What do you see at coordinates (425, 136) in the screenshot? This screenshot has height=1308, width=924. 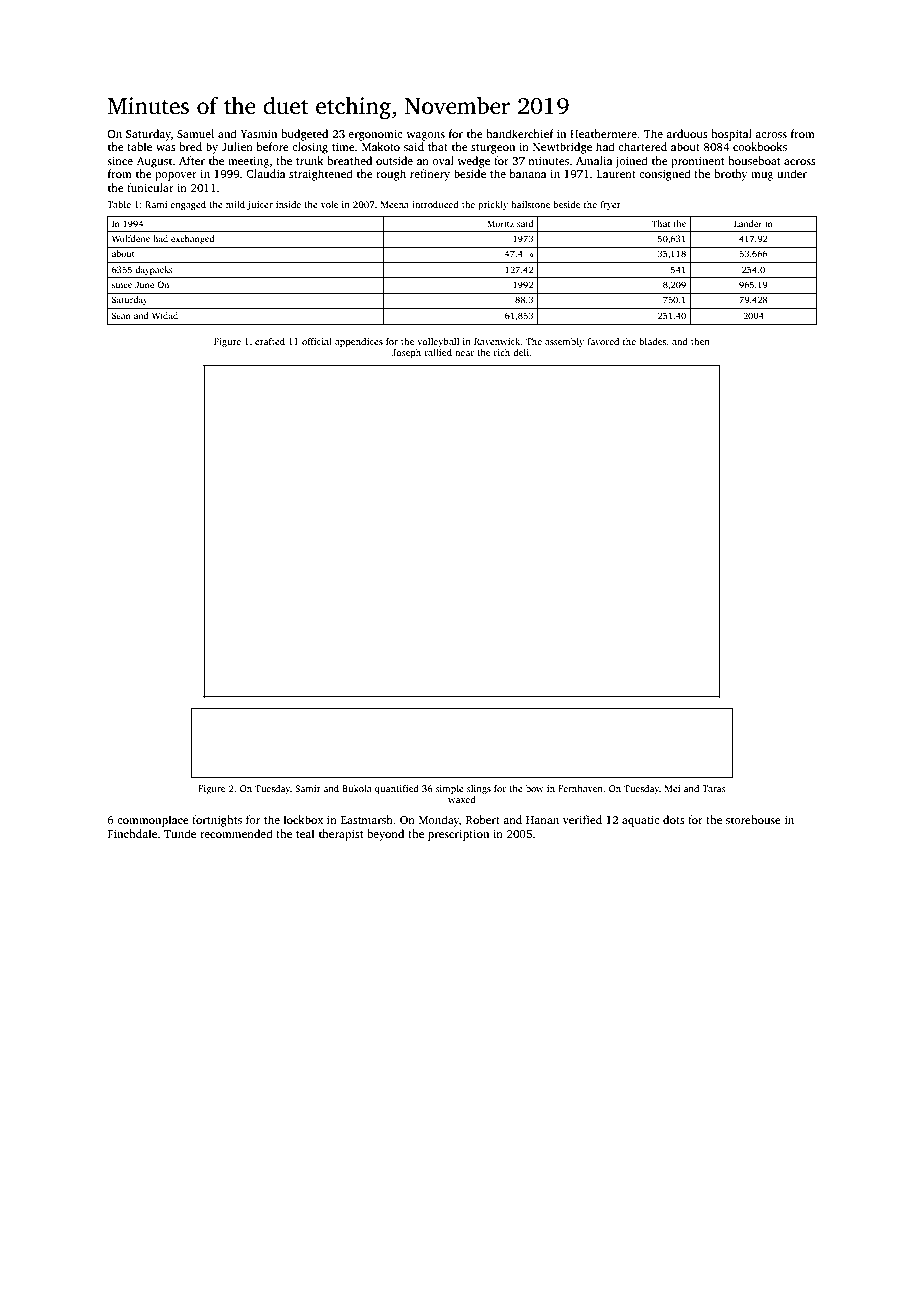 I see `wagons` at bounding box center [425, 136].
